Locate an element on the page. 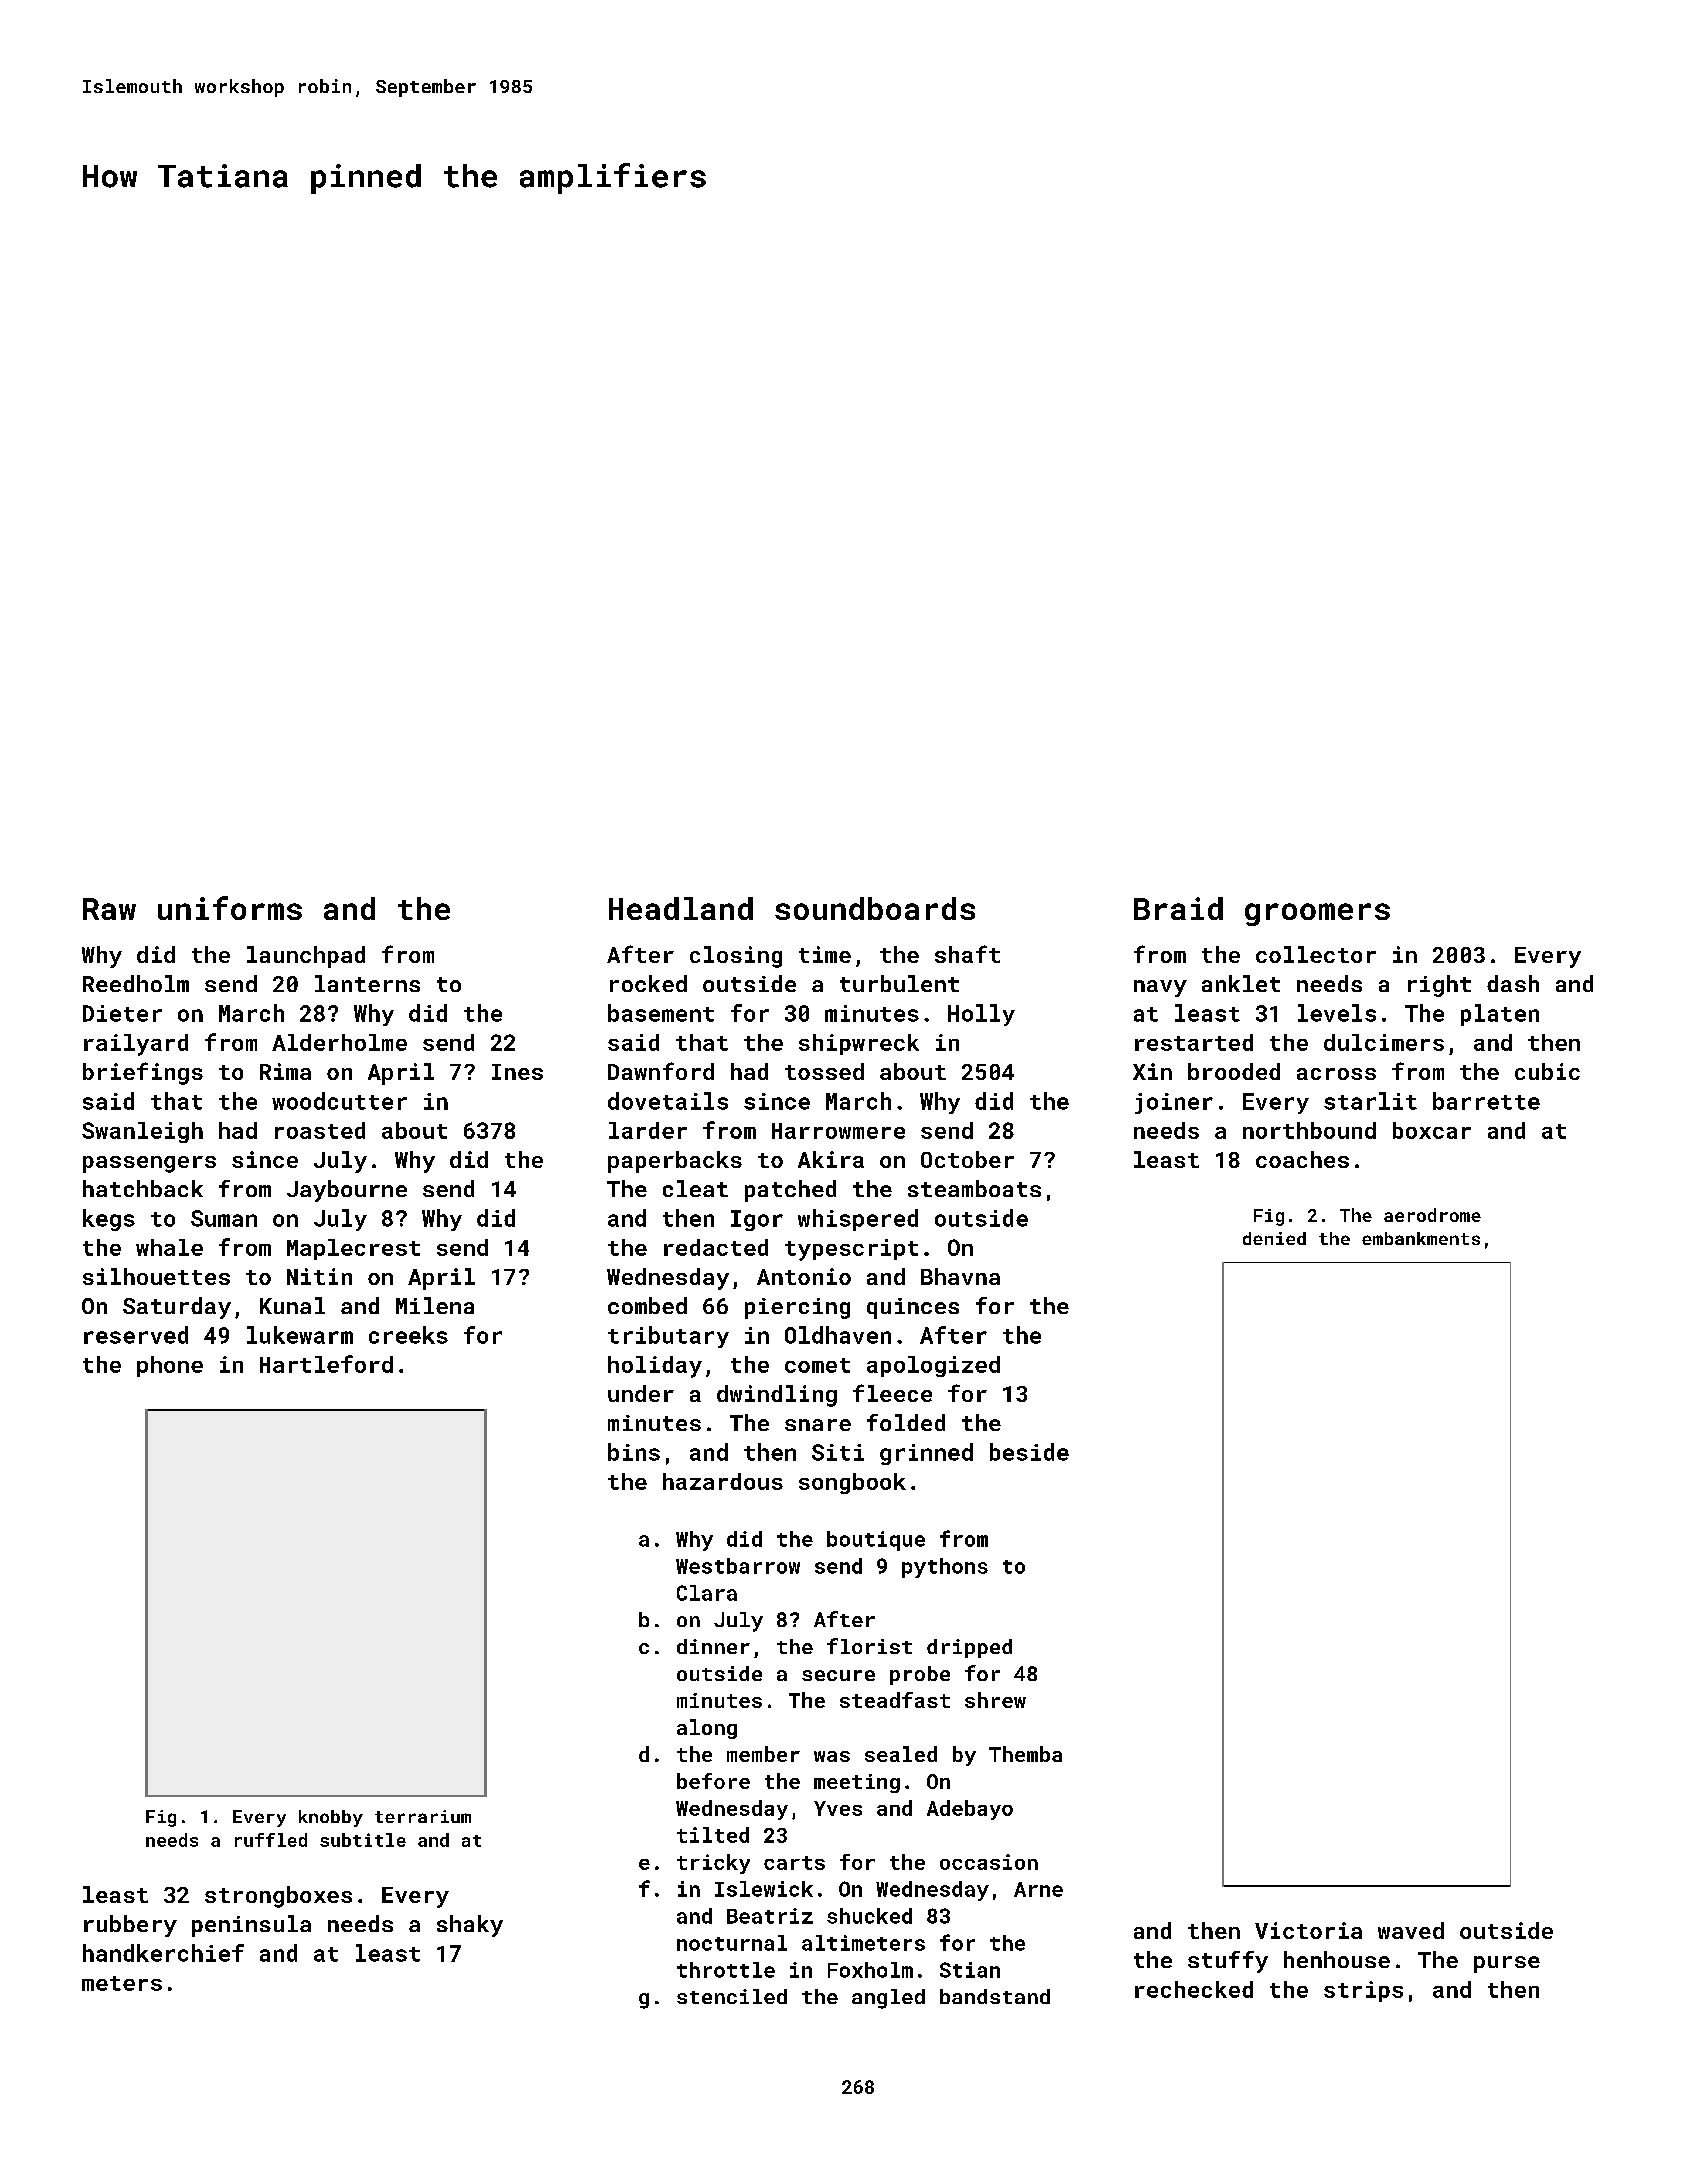 The height and width of the page is (2178, 1683). along is located at coordinates (707, 1729).
